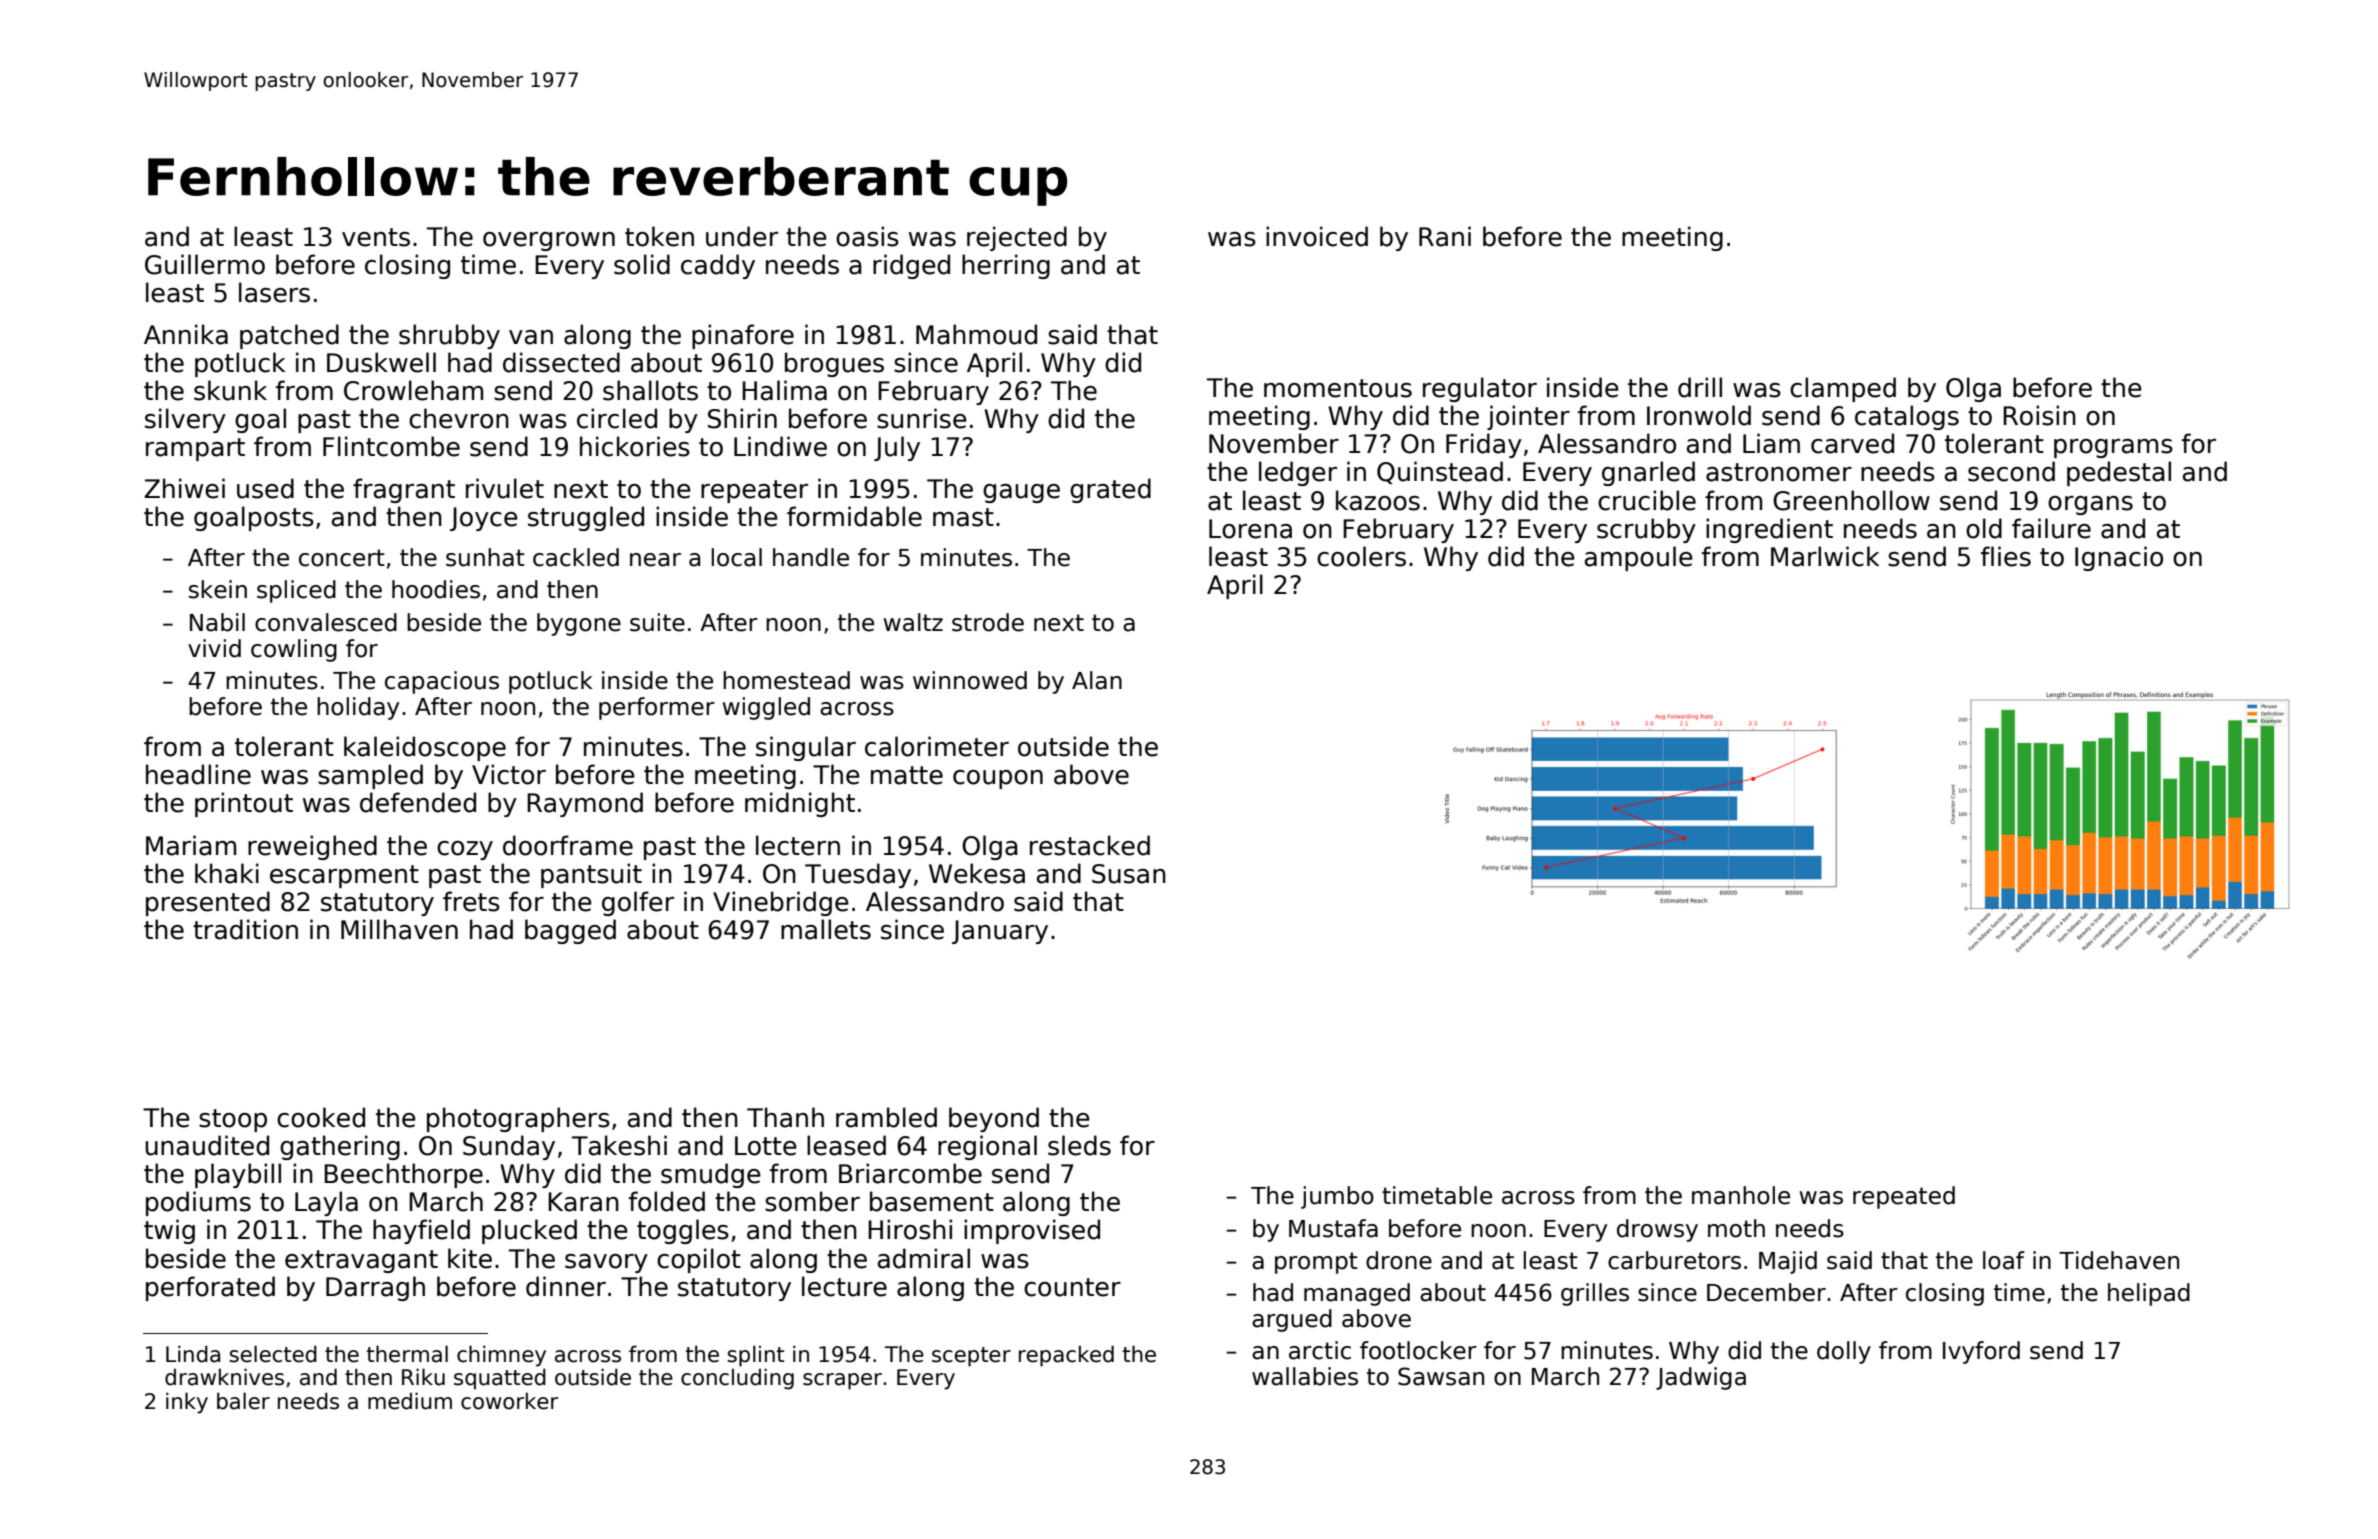 The height and width of the screenshot is (1539, 2378). What do you see at coordinates (1361, 556) in the screenshot?
I see `coolers` at bounding box center [1361, 556].
